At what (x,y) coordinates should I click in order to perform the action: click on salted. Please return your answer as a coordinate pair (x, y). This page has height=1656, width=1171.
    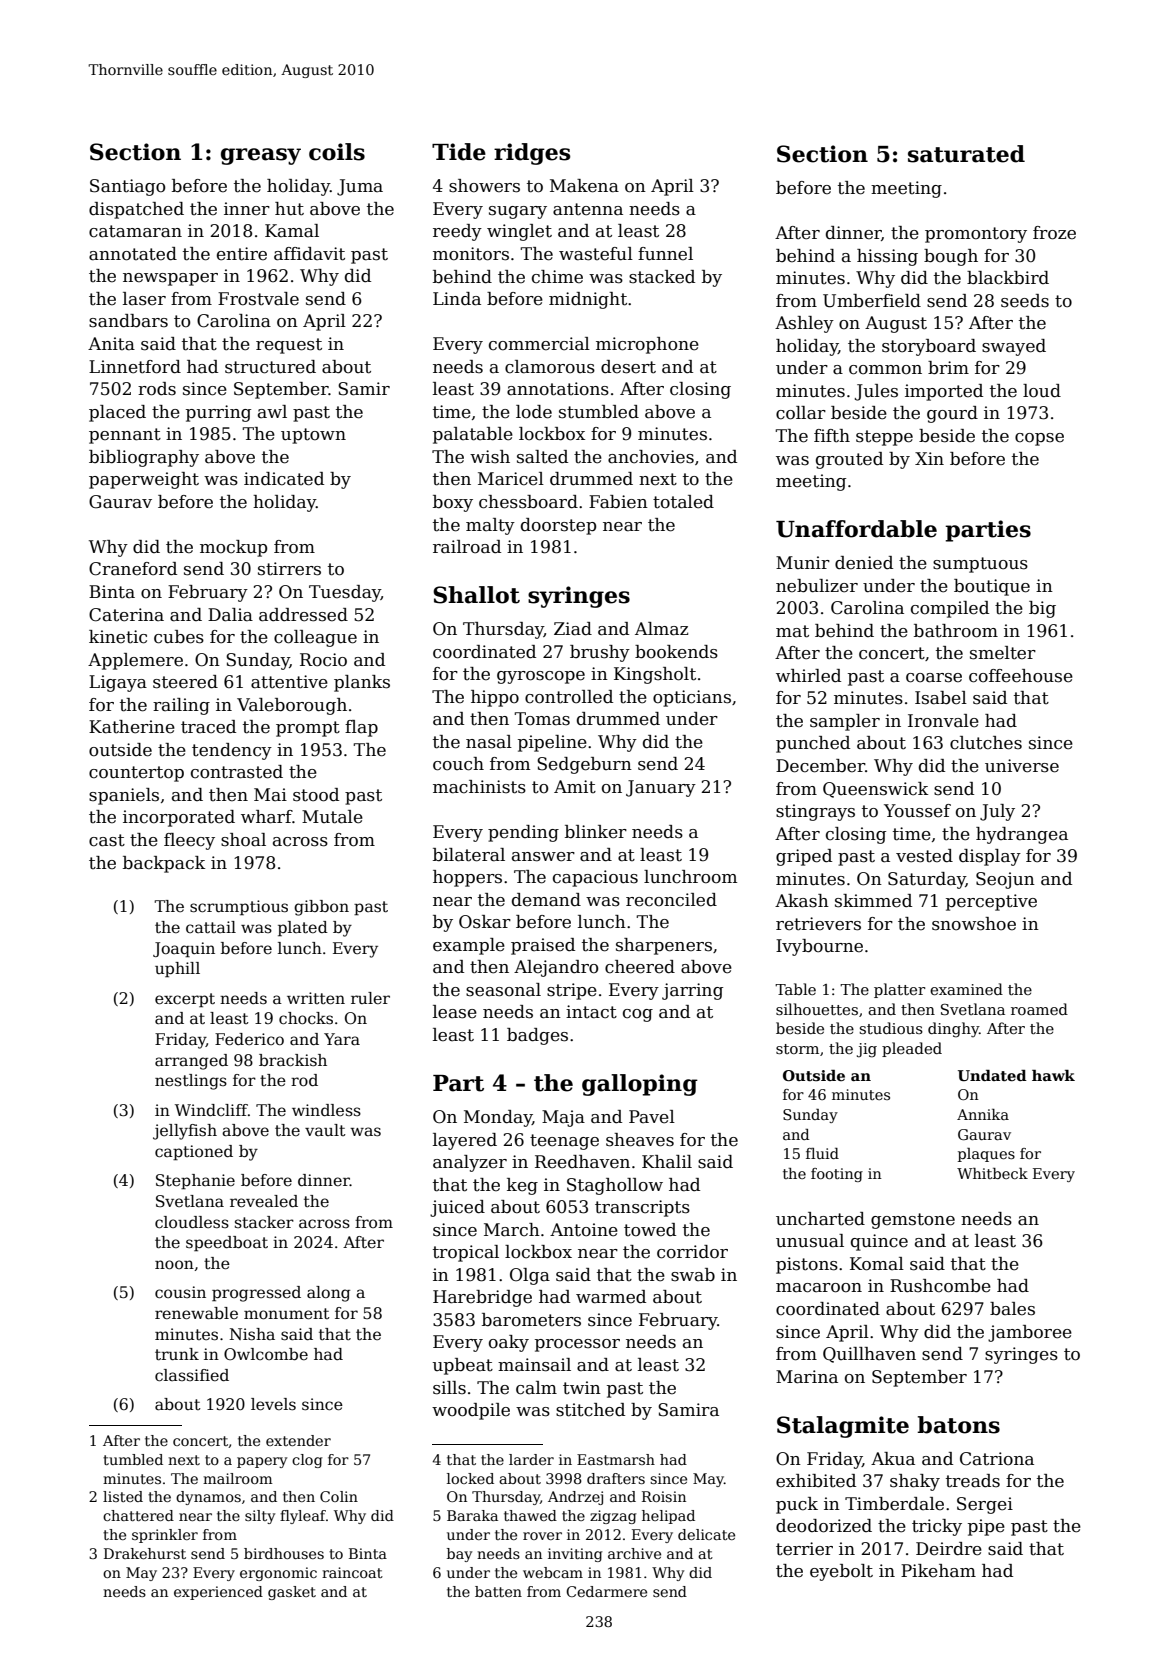
    Looking at the image, I should click on (542, 457).
